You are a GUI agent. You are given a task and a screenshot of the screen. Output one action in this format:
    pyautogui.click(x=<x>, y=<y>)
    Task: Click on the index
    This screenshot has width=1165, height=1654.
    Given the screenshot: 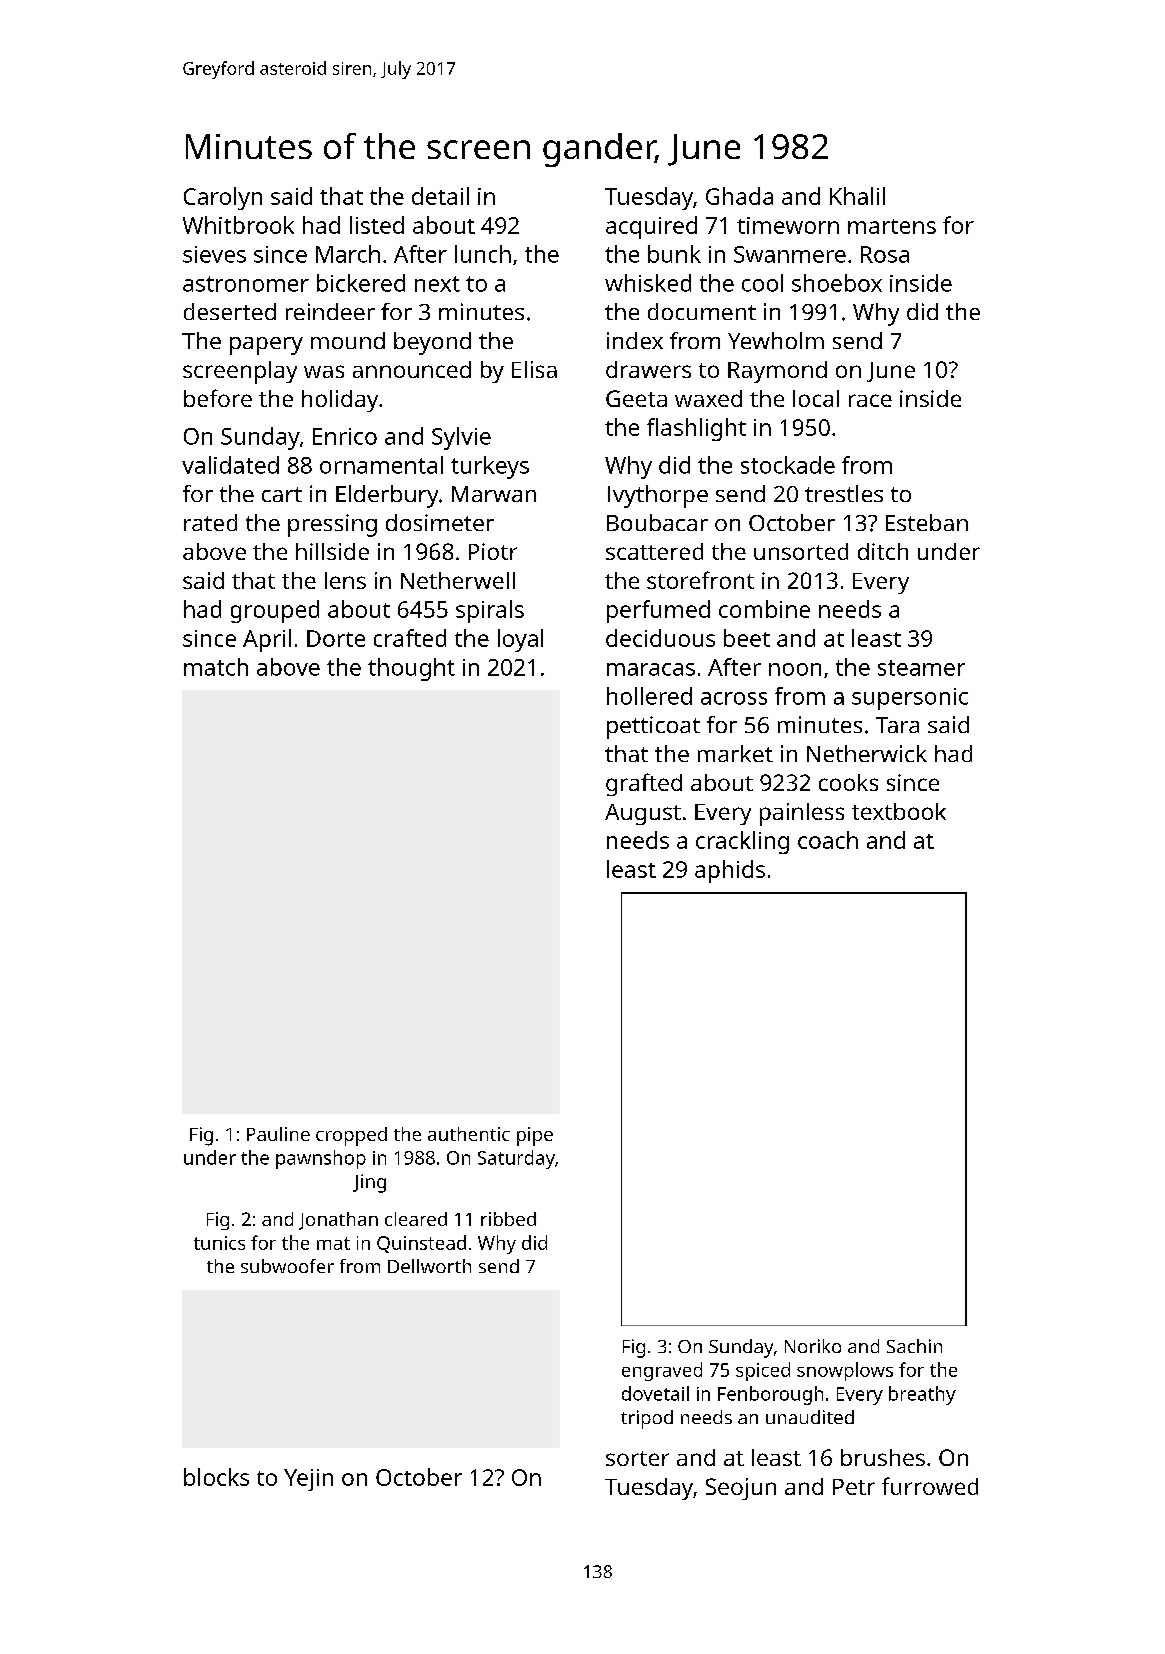 What is the action you would take?
    pyautogui.click(x=635, y=340)
